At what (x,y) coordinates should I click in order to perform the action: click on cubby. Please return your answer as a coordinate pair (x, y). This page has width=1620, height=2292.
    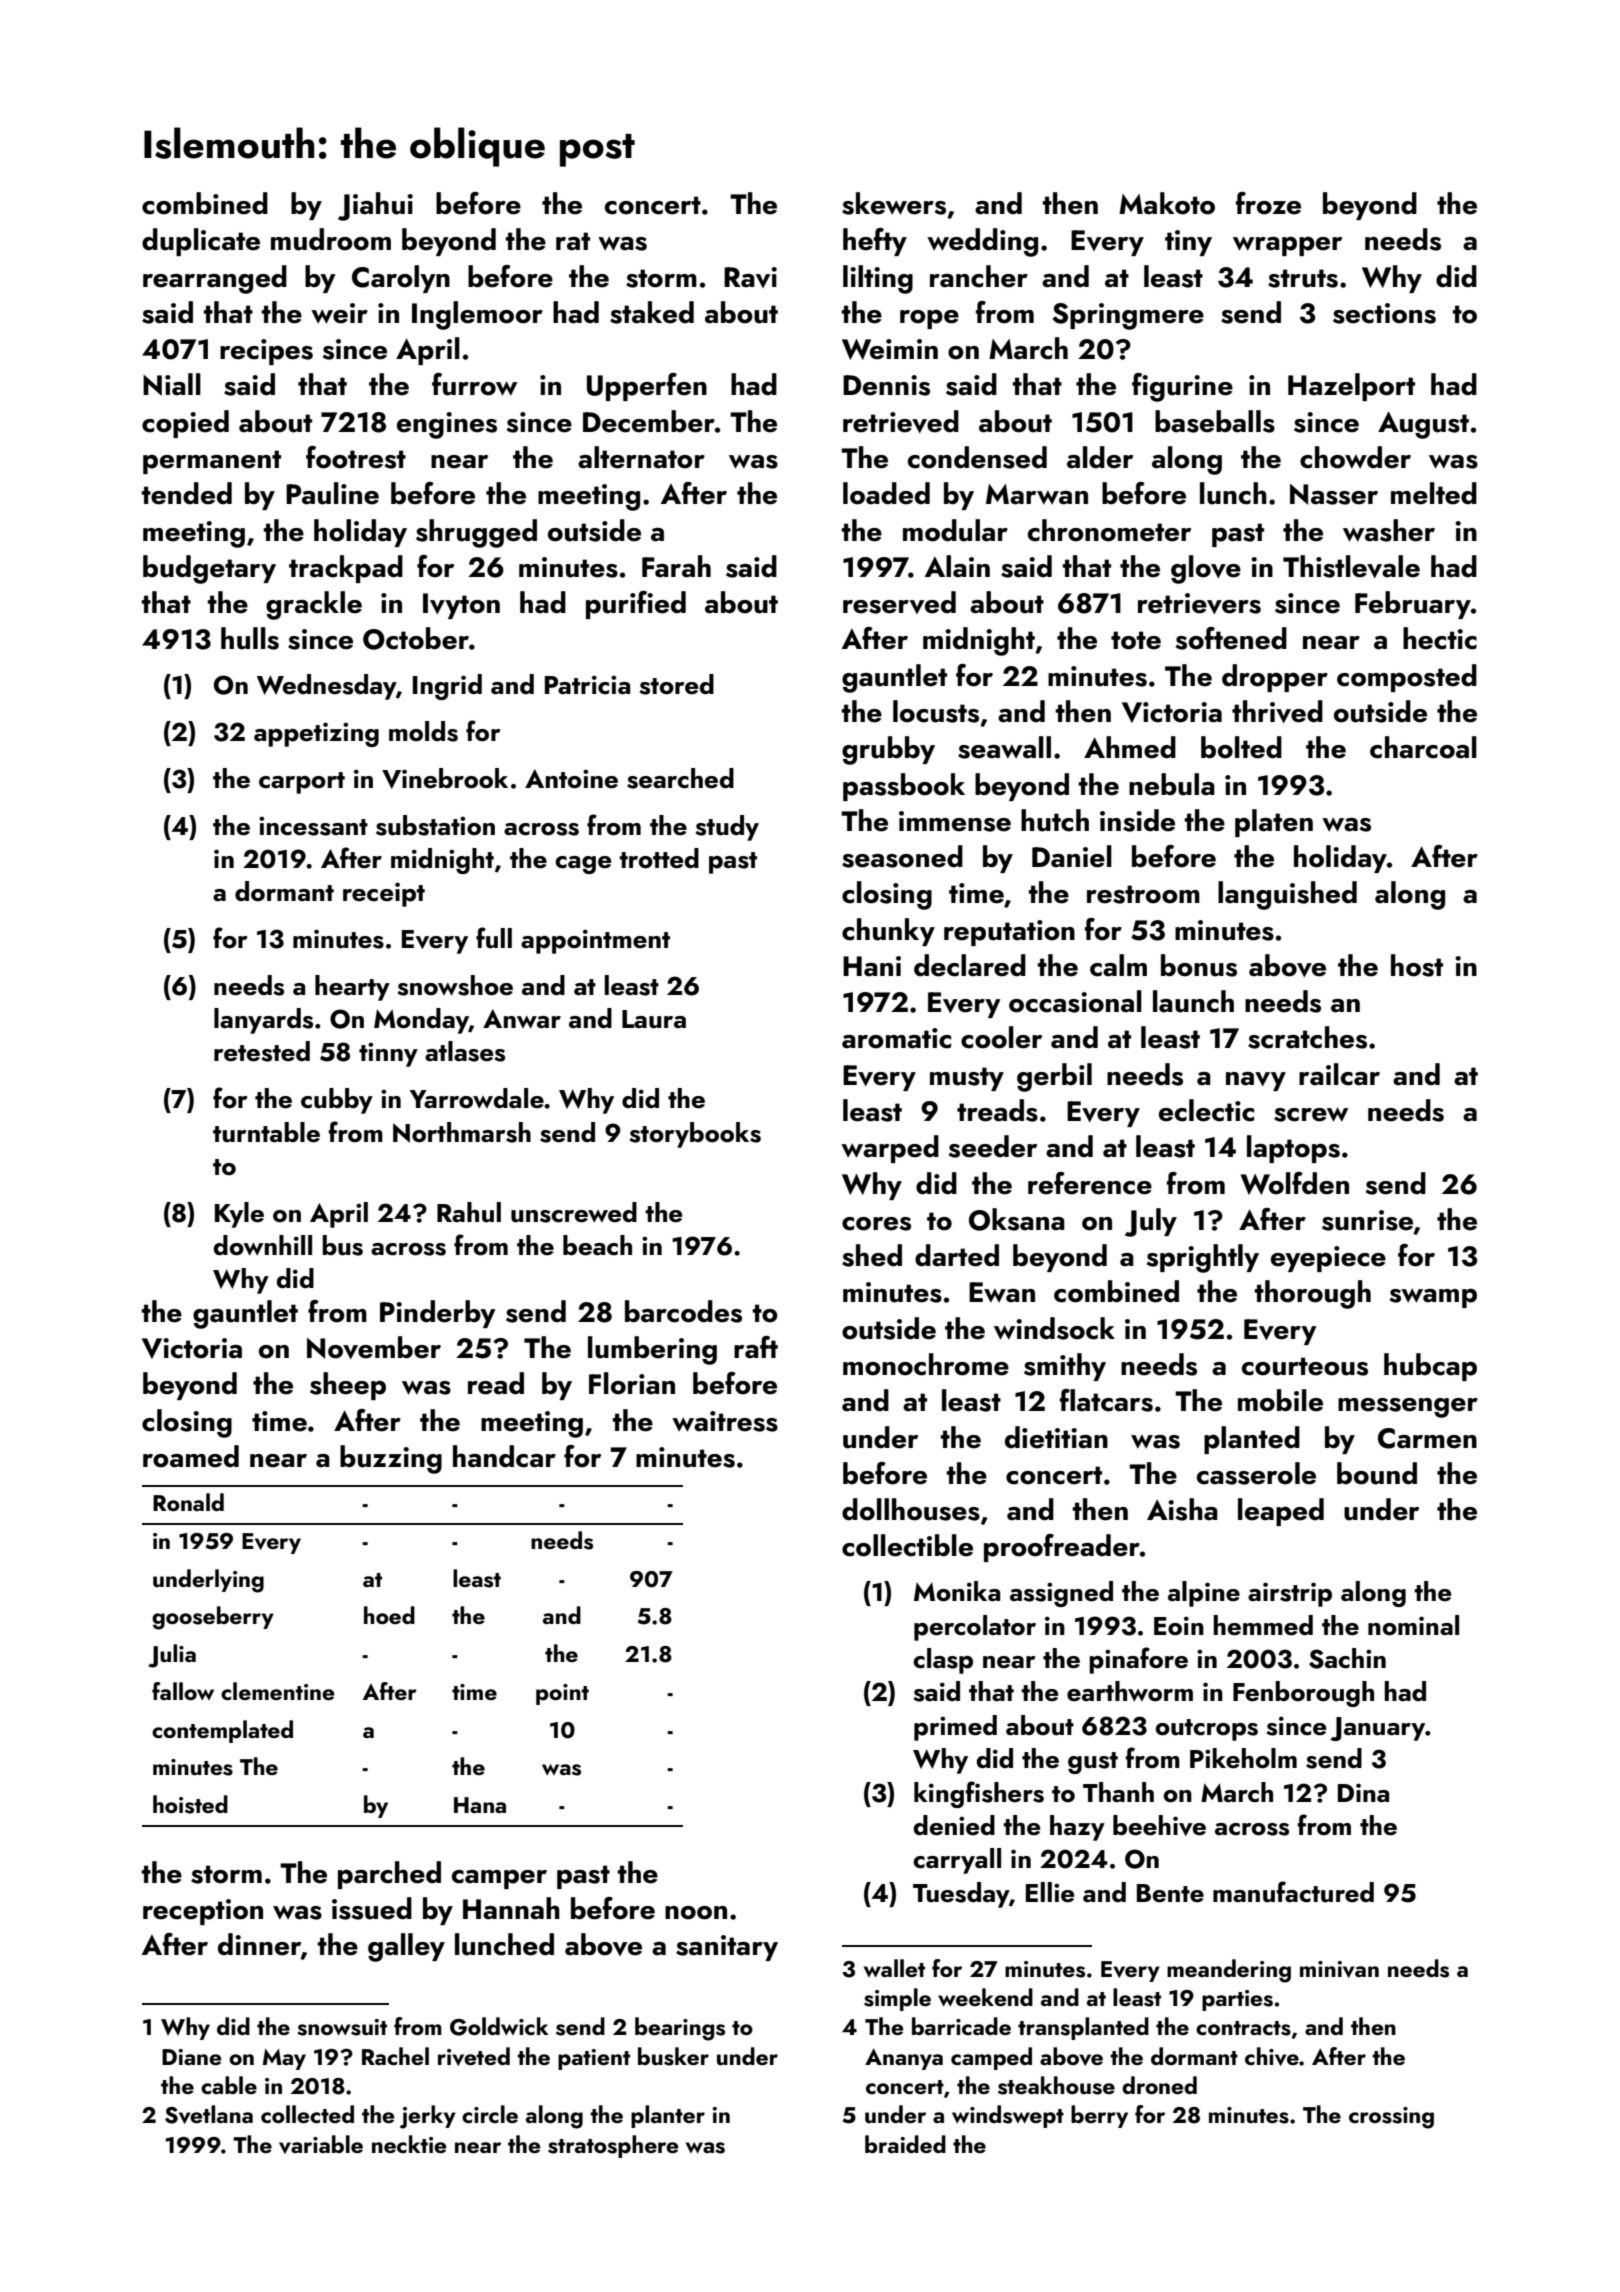
    Looking at the image, I should click on (337, 1101).
